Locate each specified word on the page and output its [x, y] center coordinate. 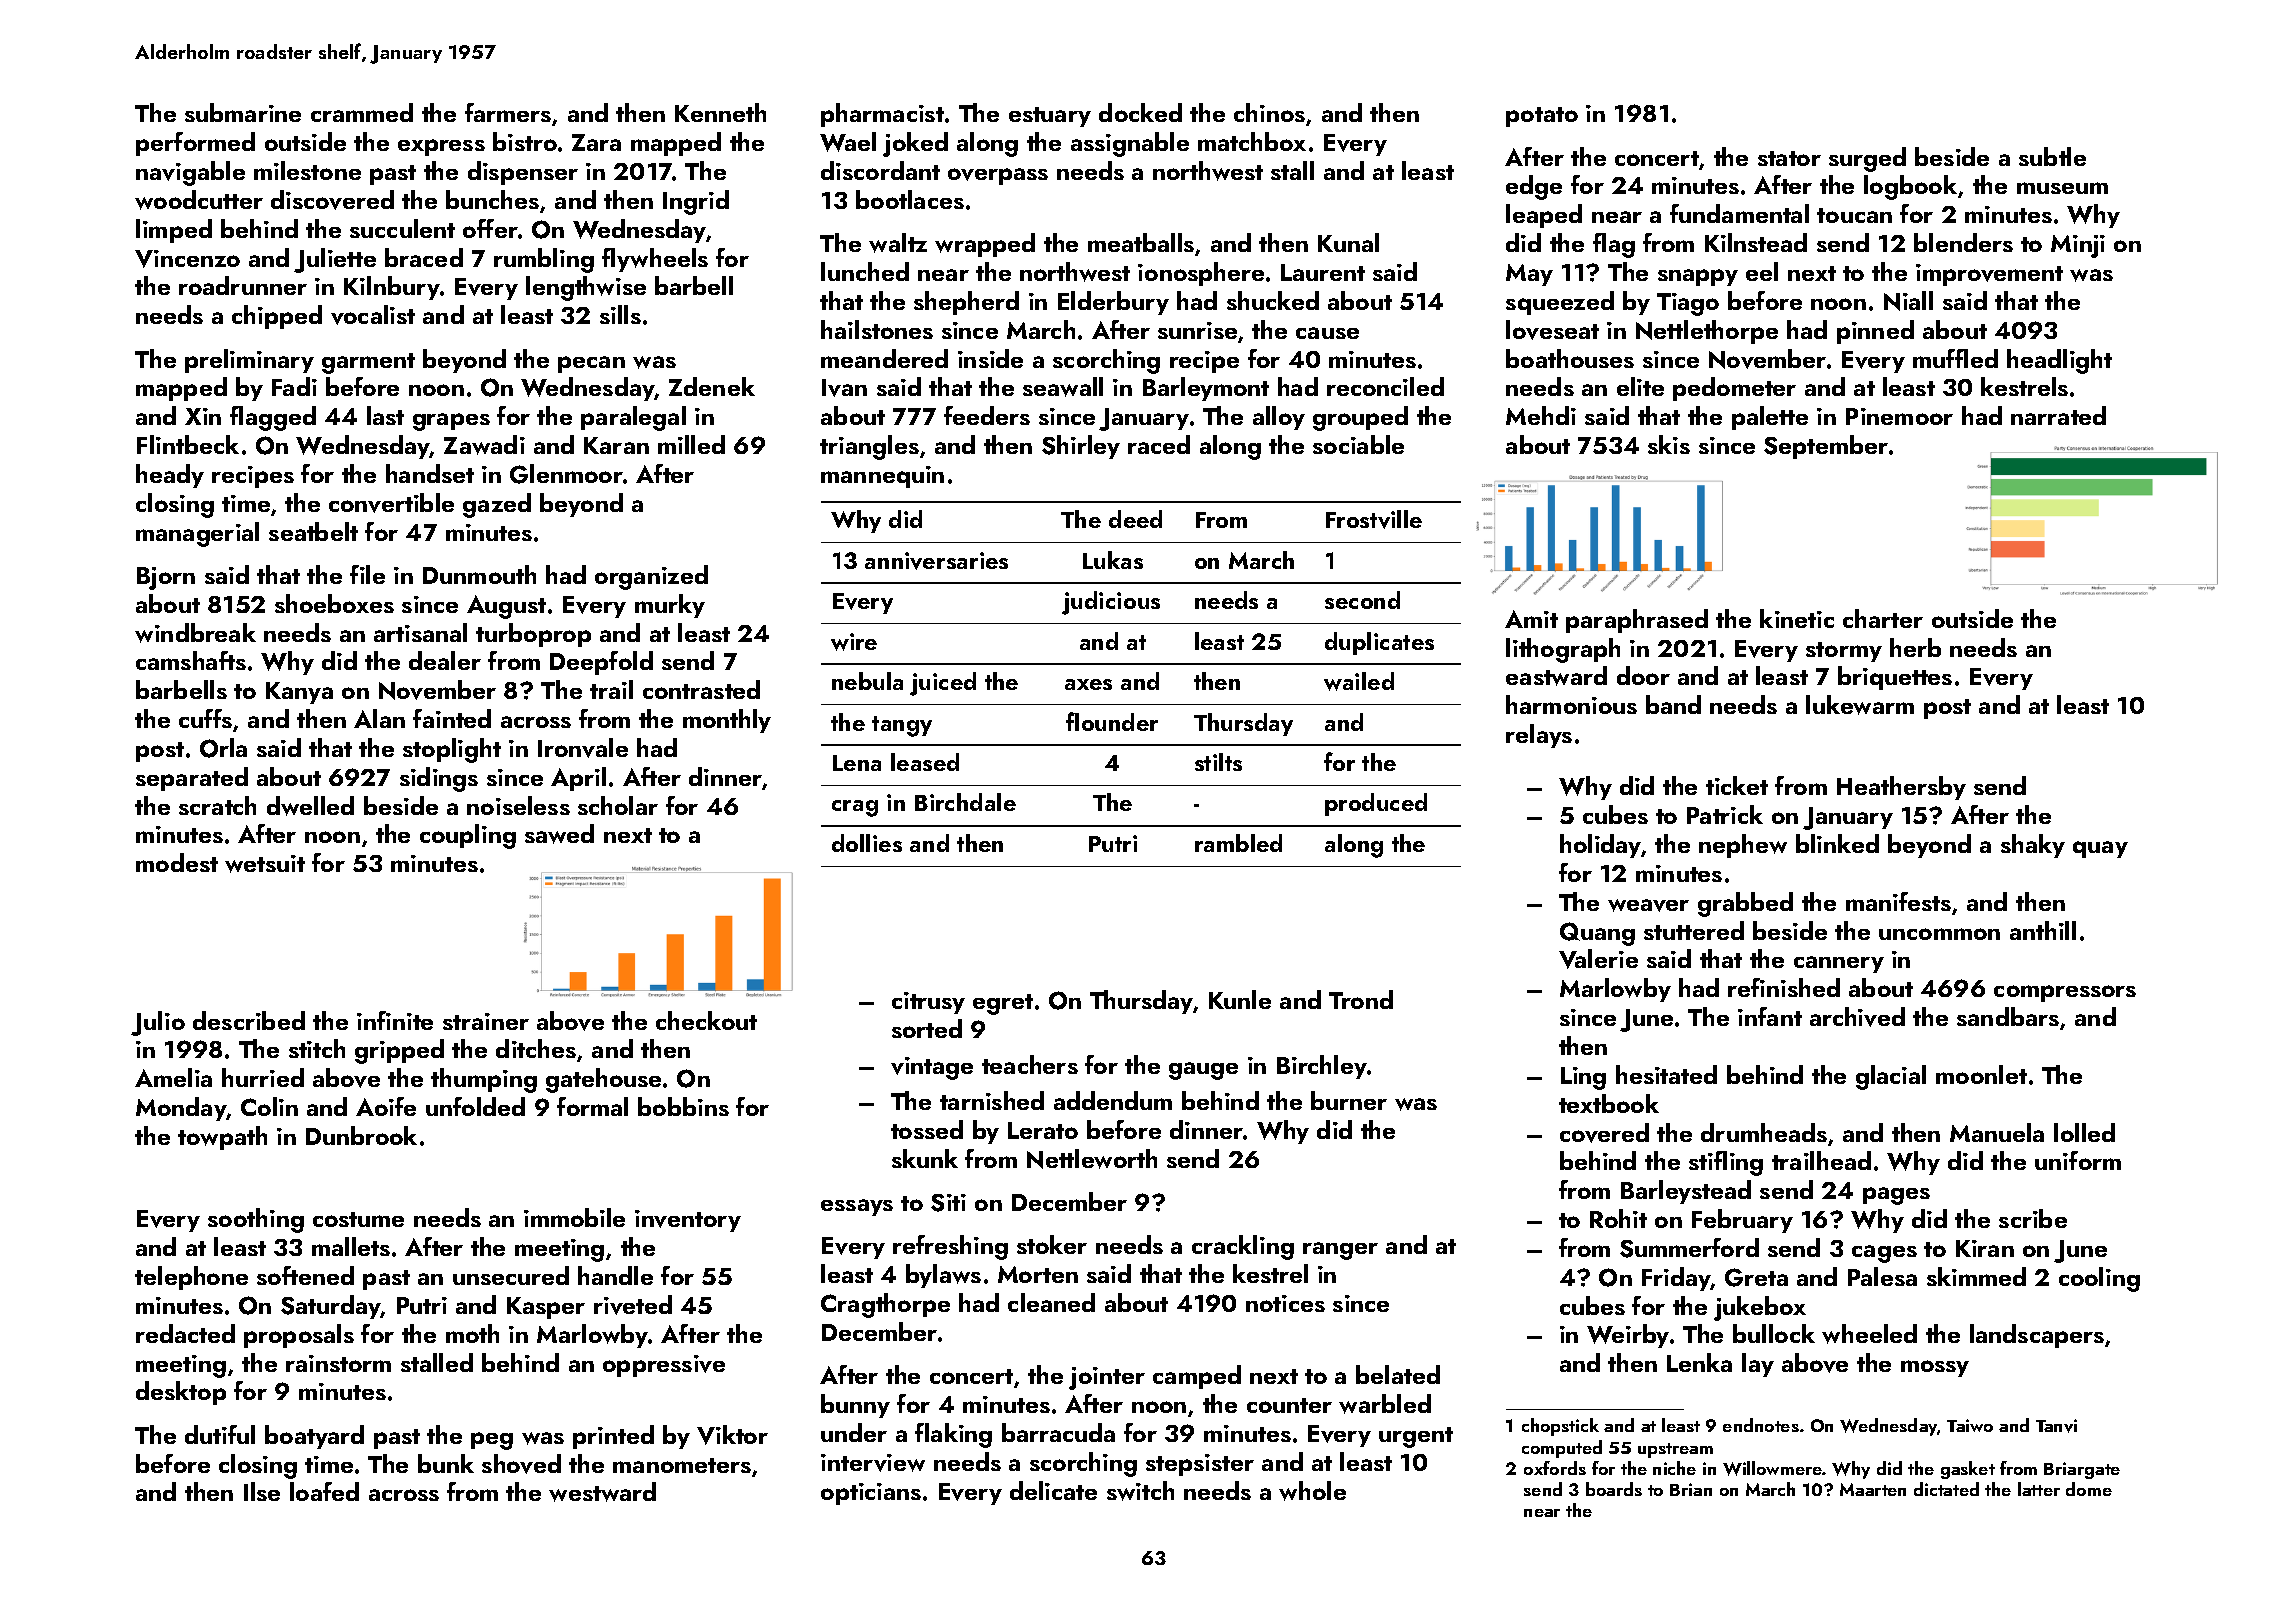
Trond [1361, 999]
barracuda [1058, 1432]
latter [2039, 1489]
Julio [158, 1023]
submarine [243, 112]
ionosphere [1201, 274]
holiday [1600, 846]
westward [602, 1492]
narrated [2058, 415]
